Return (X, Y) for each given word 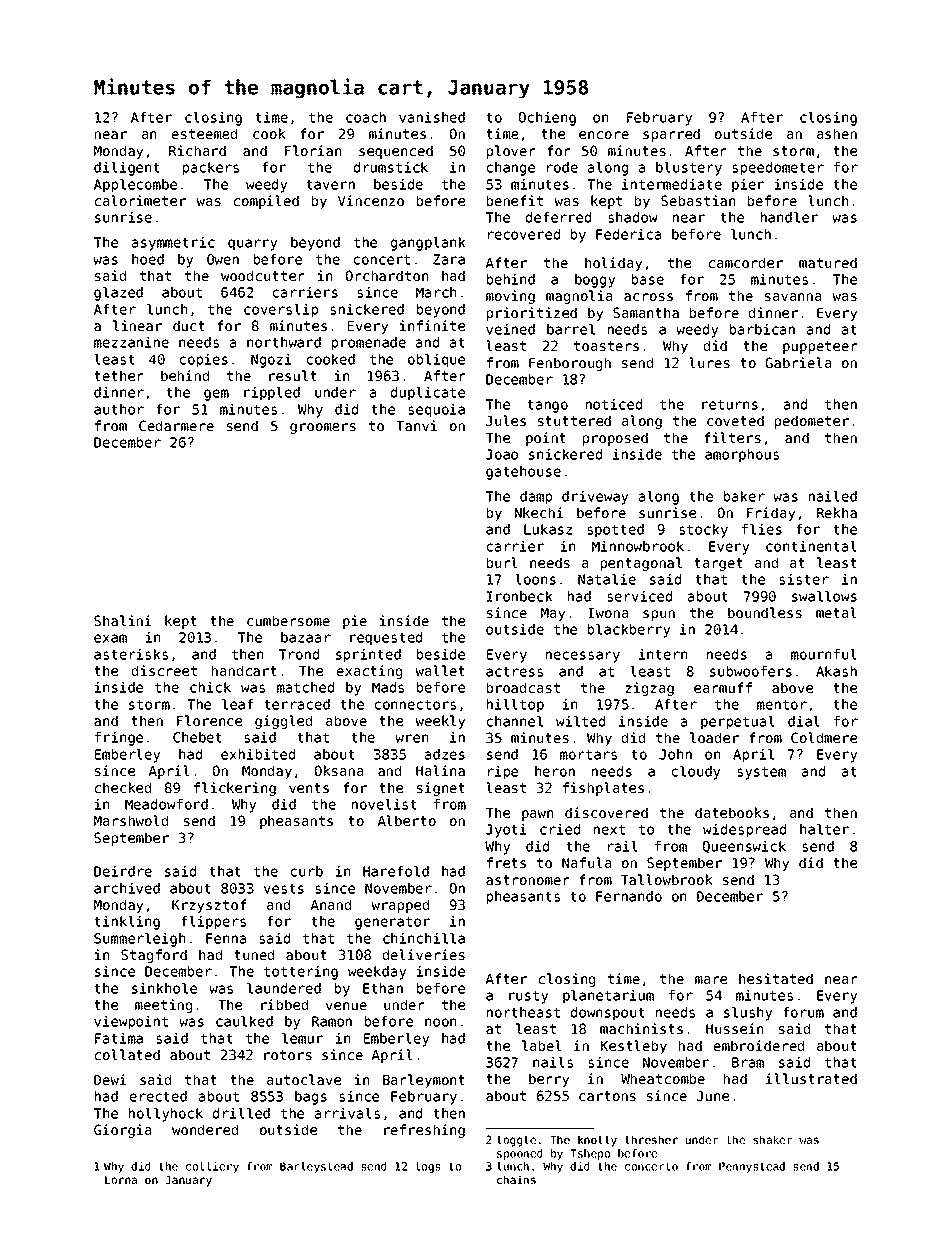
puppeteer (820, 347)
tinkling (127, 923)
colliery (212, 1167)
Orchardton (387, 275)
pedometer (812, 422)
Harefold (396, 871)
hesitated (776, 978)
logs (428, 1167)
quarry (252, 245)
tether (119, 375)
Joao (502, 454)
